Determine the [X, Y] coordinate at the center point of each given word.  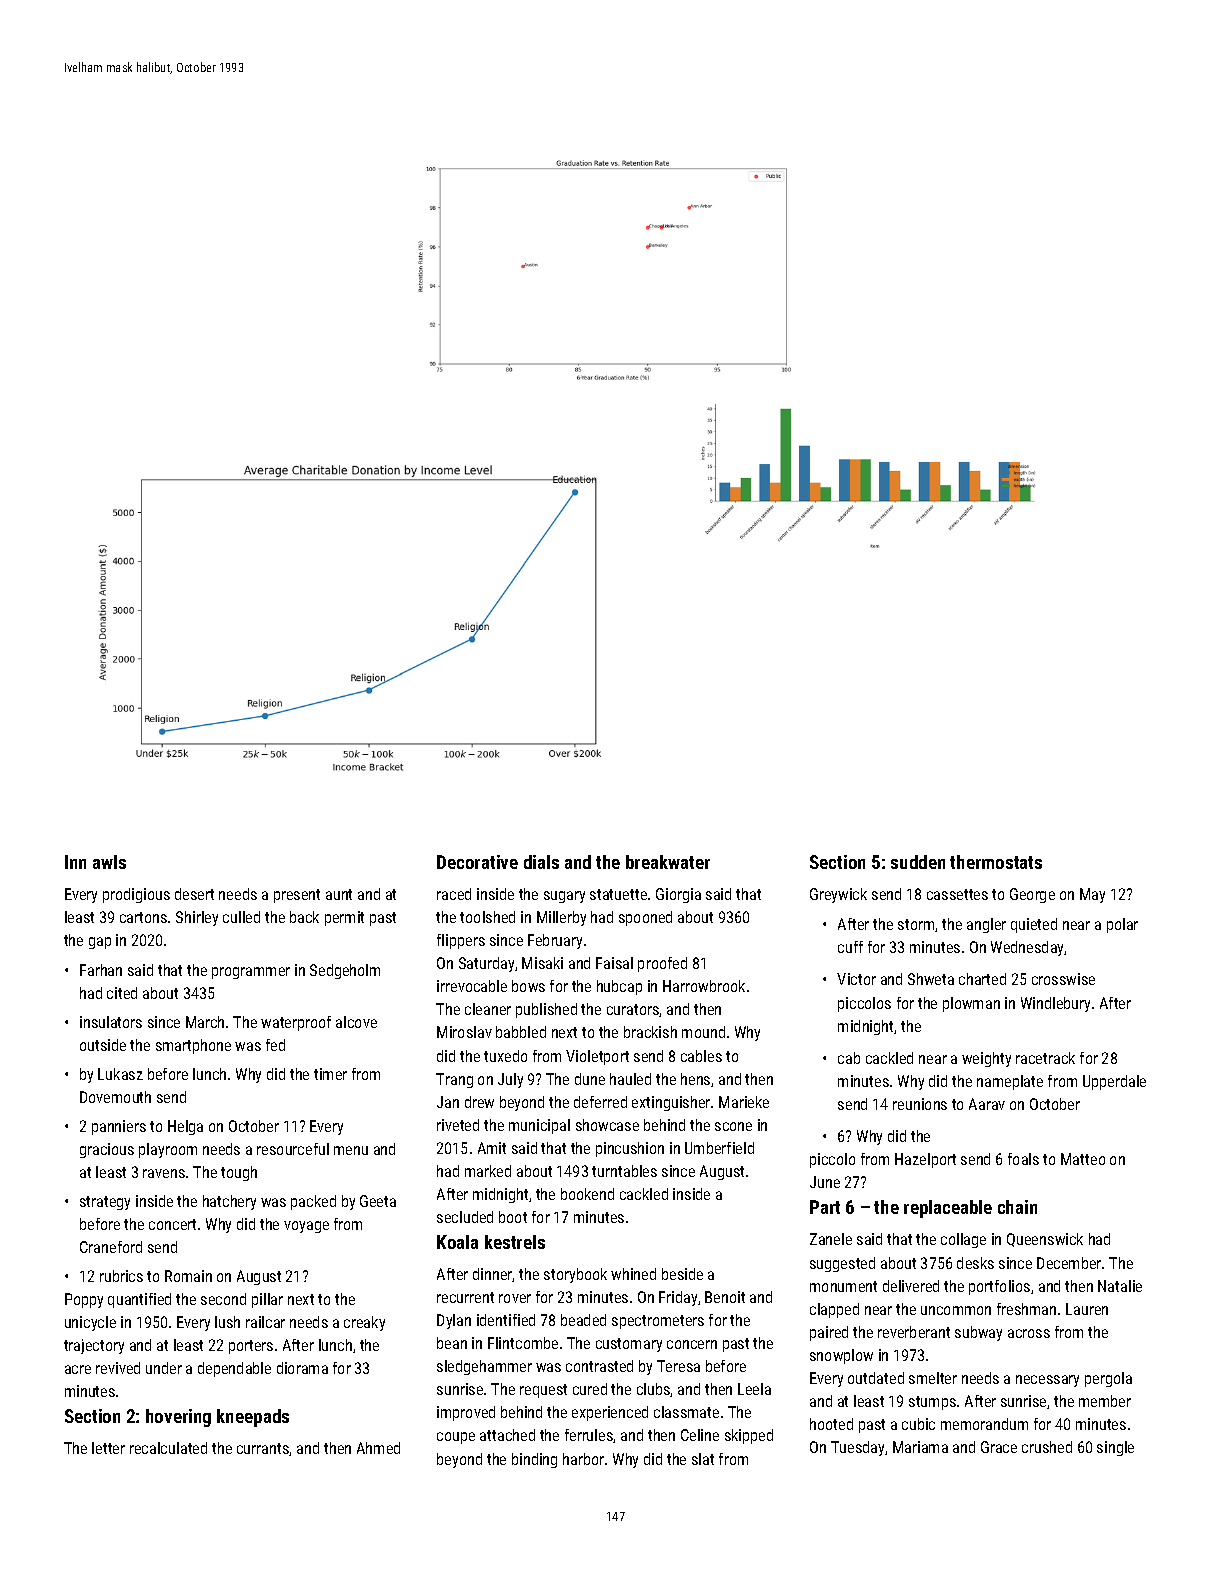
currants [263, 1449]
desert [194, 894]
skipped [749, 1436]
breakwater [668, 862]
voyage [306, 1227]
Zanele [831, 1239]
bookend [587, 1194]
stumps [932, 1403]
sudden [918, 862]
